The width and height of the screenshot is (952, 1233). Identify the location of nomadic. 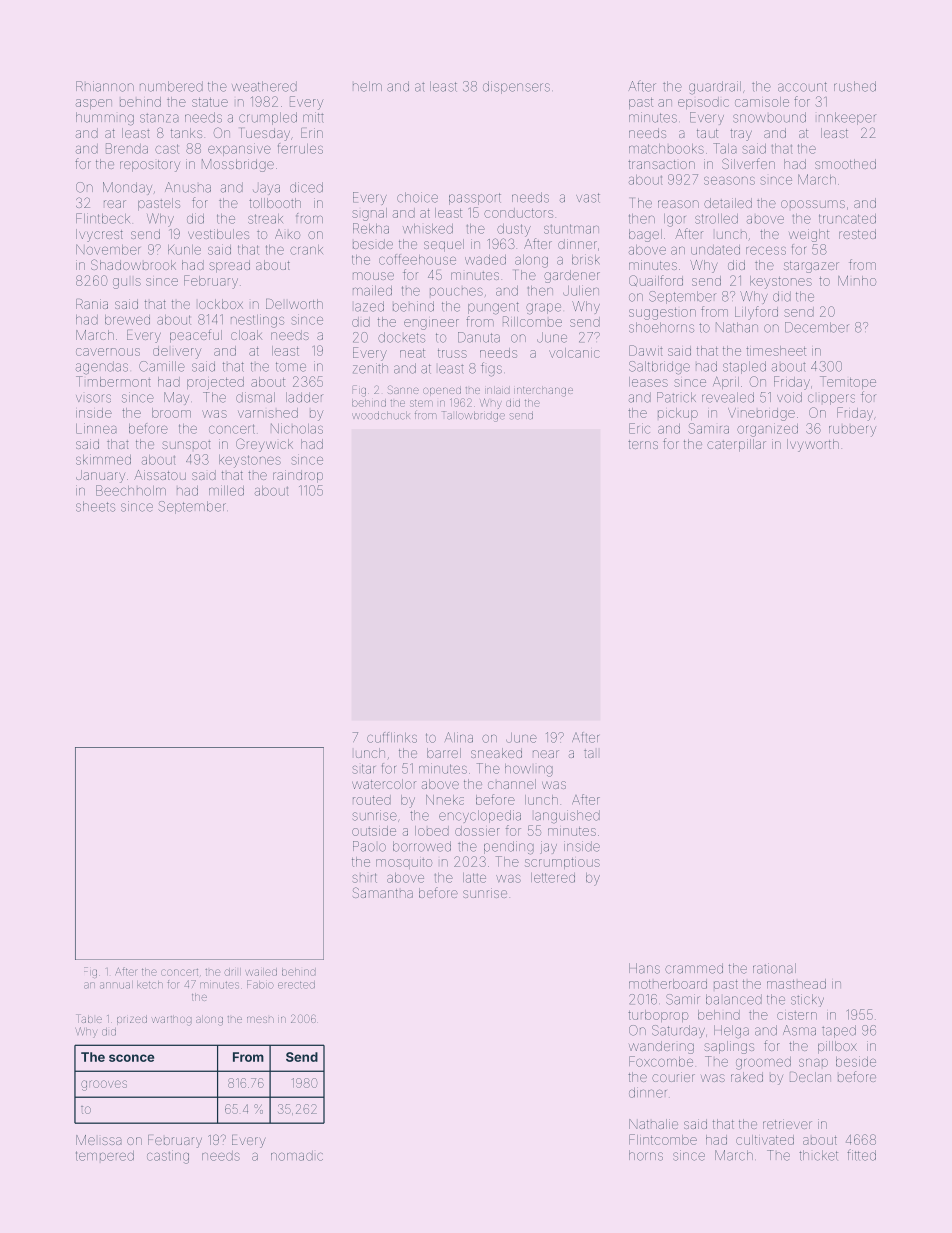
(297, 1156).
